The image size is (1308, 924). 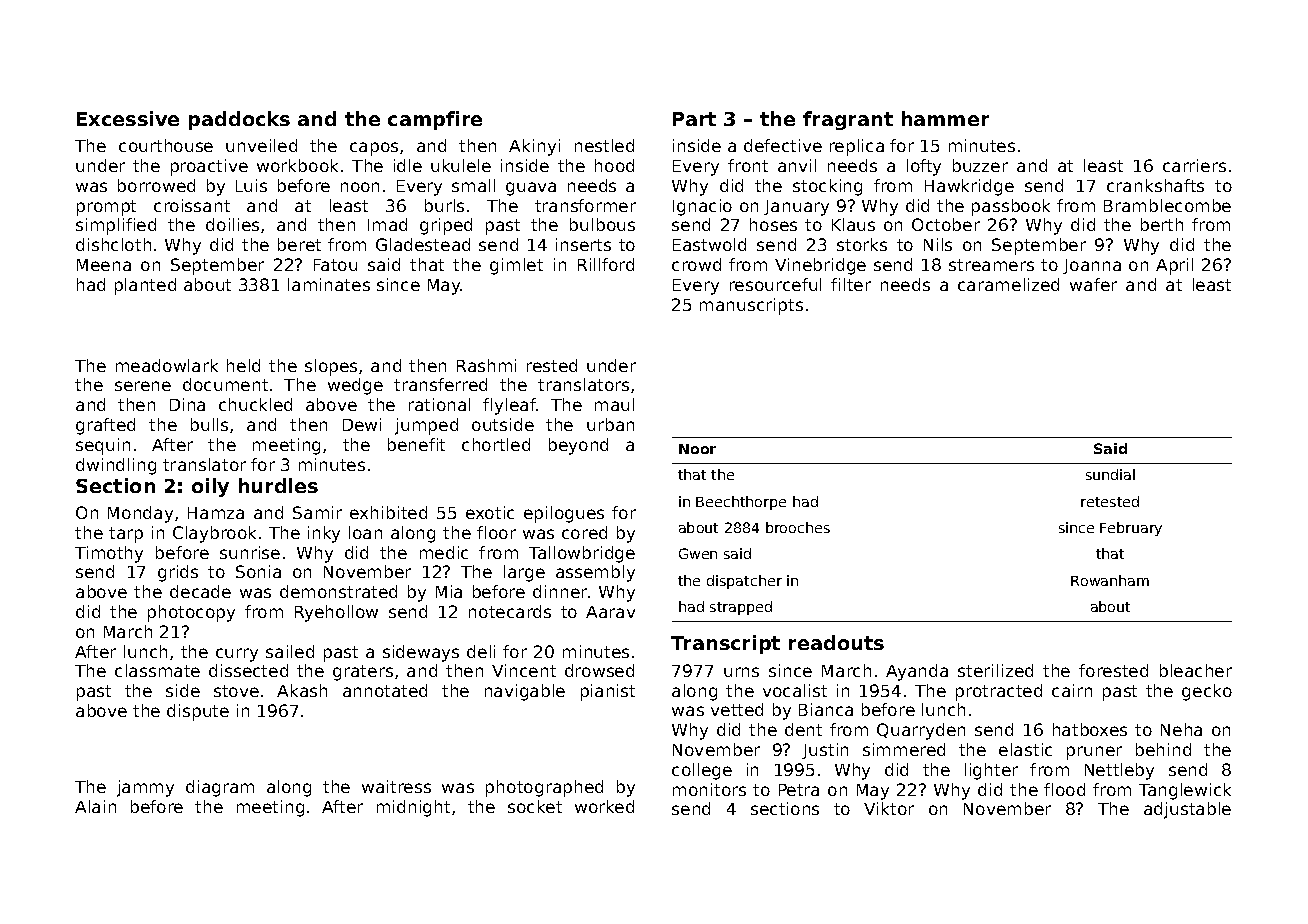 What do you see at coordinates (848, 120) in the screenshot?
I see `fragrant` at bounding box center [848, 120].
